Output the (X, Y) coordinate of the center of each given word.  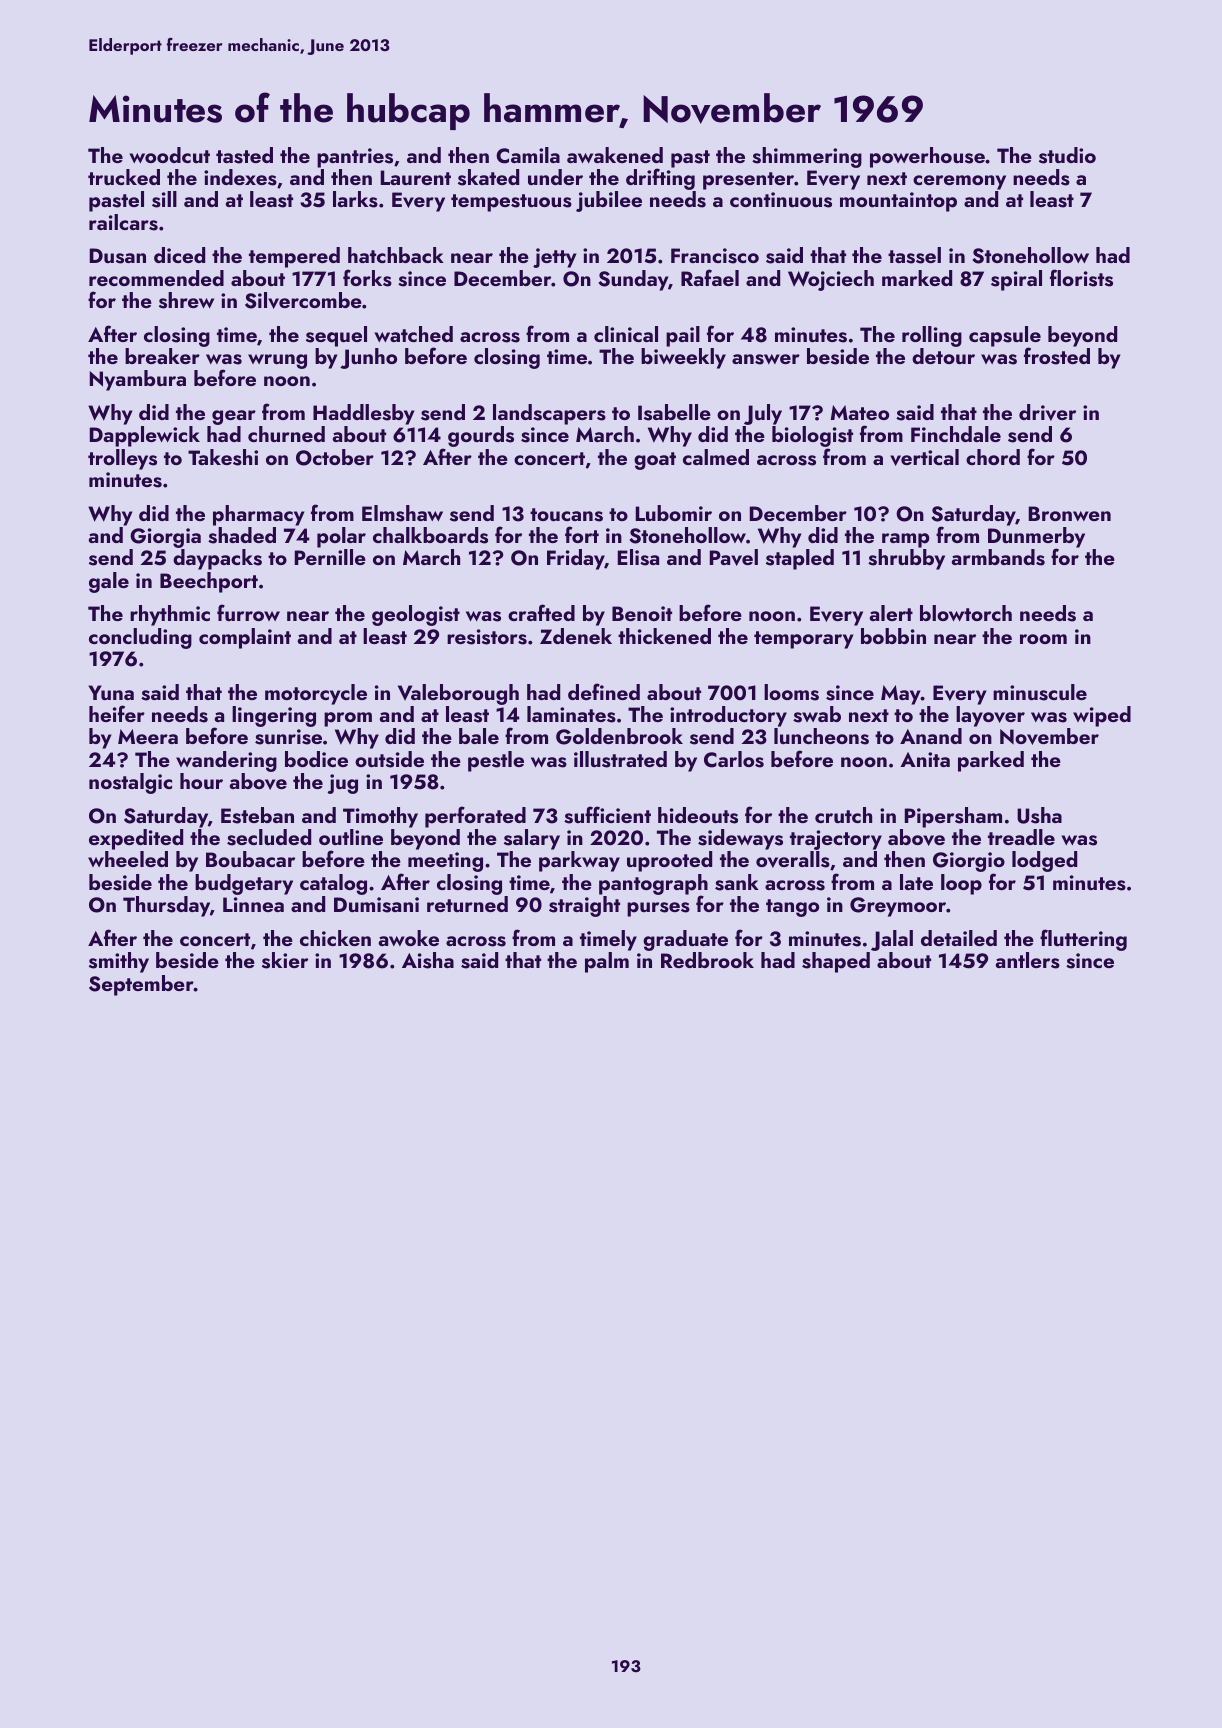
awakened (615, 155)
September (141, 985)
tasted (244, 155)
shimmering (807, 157)
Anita (925, 759)
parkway (579, 861)
